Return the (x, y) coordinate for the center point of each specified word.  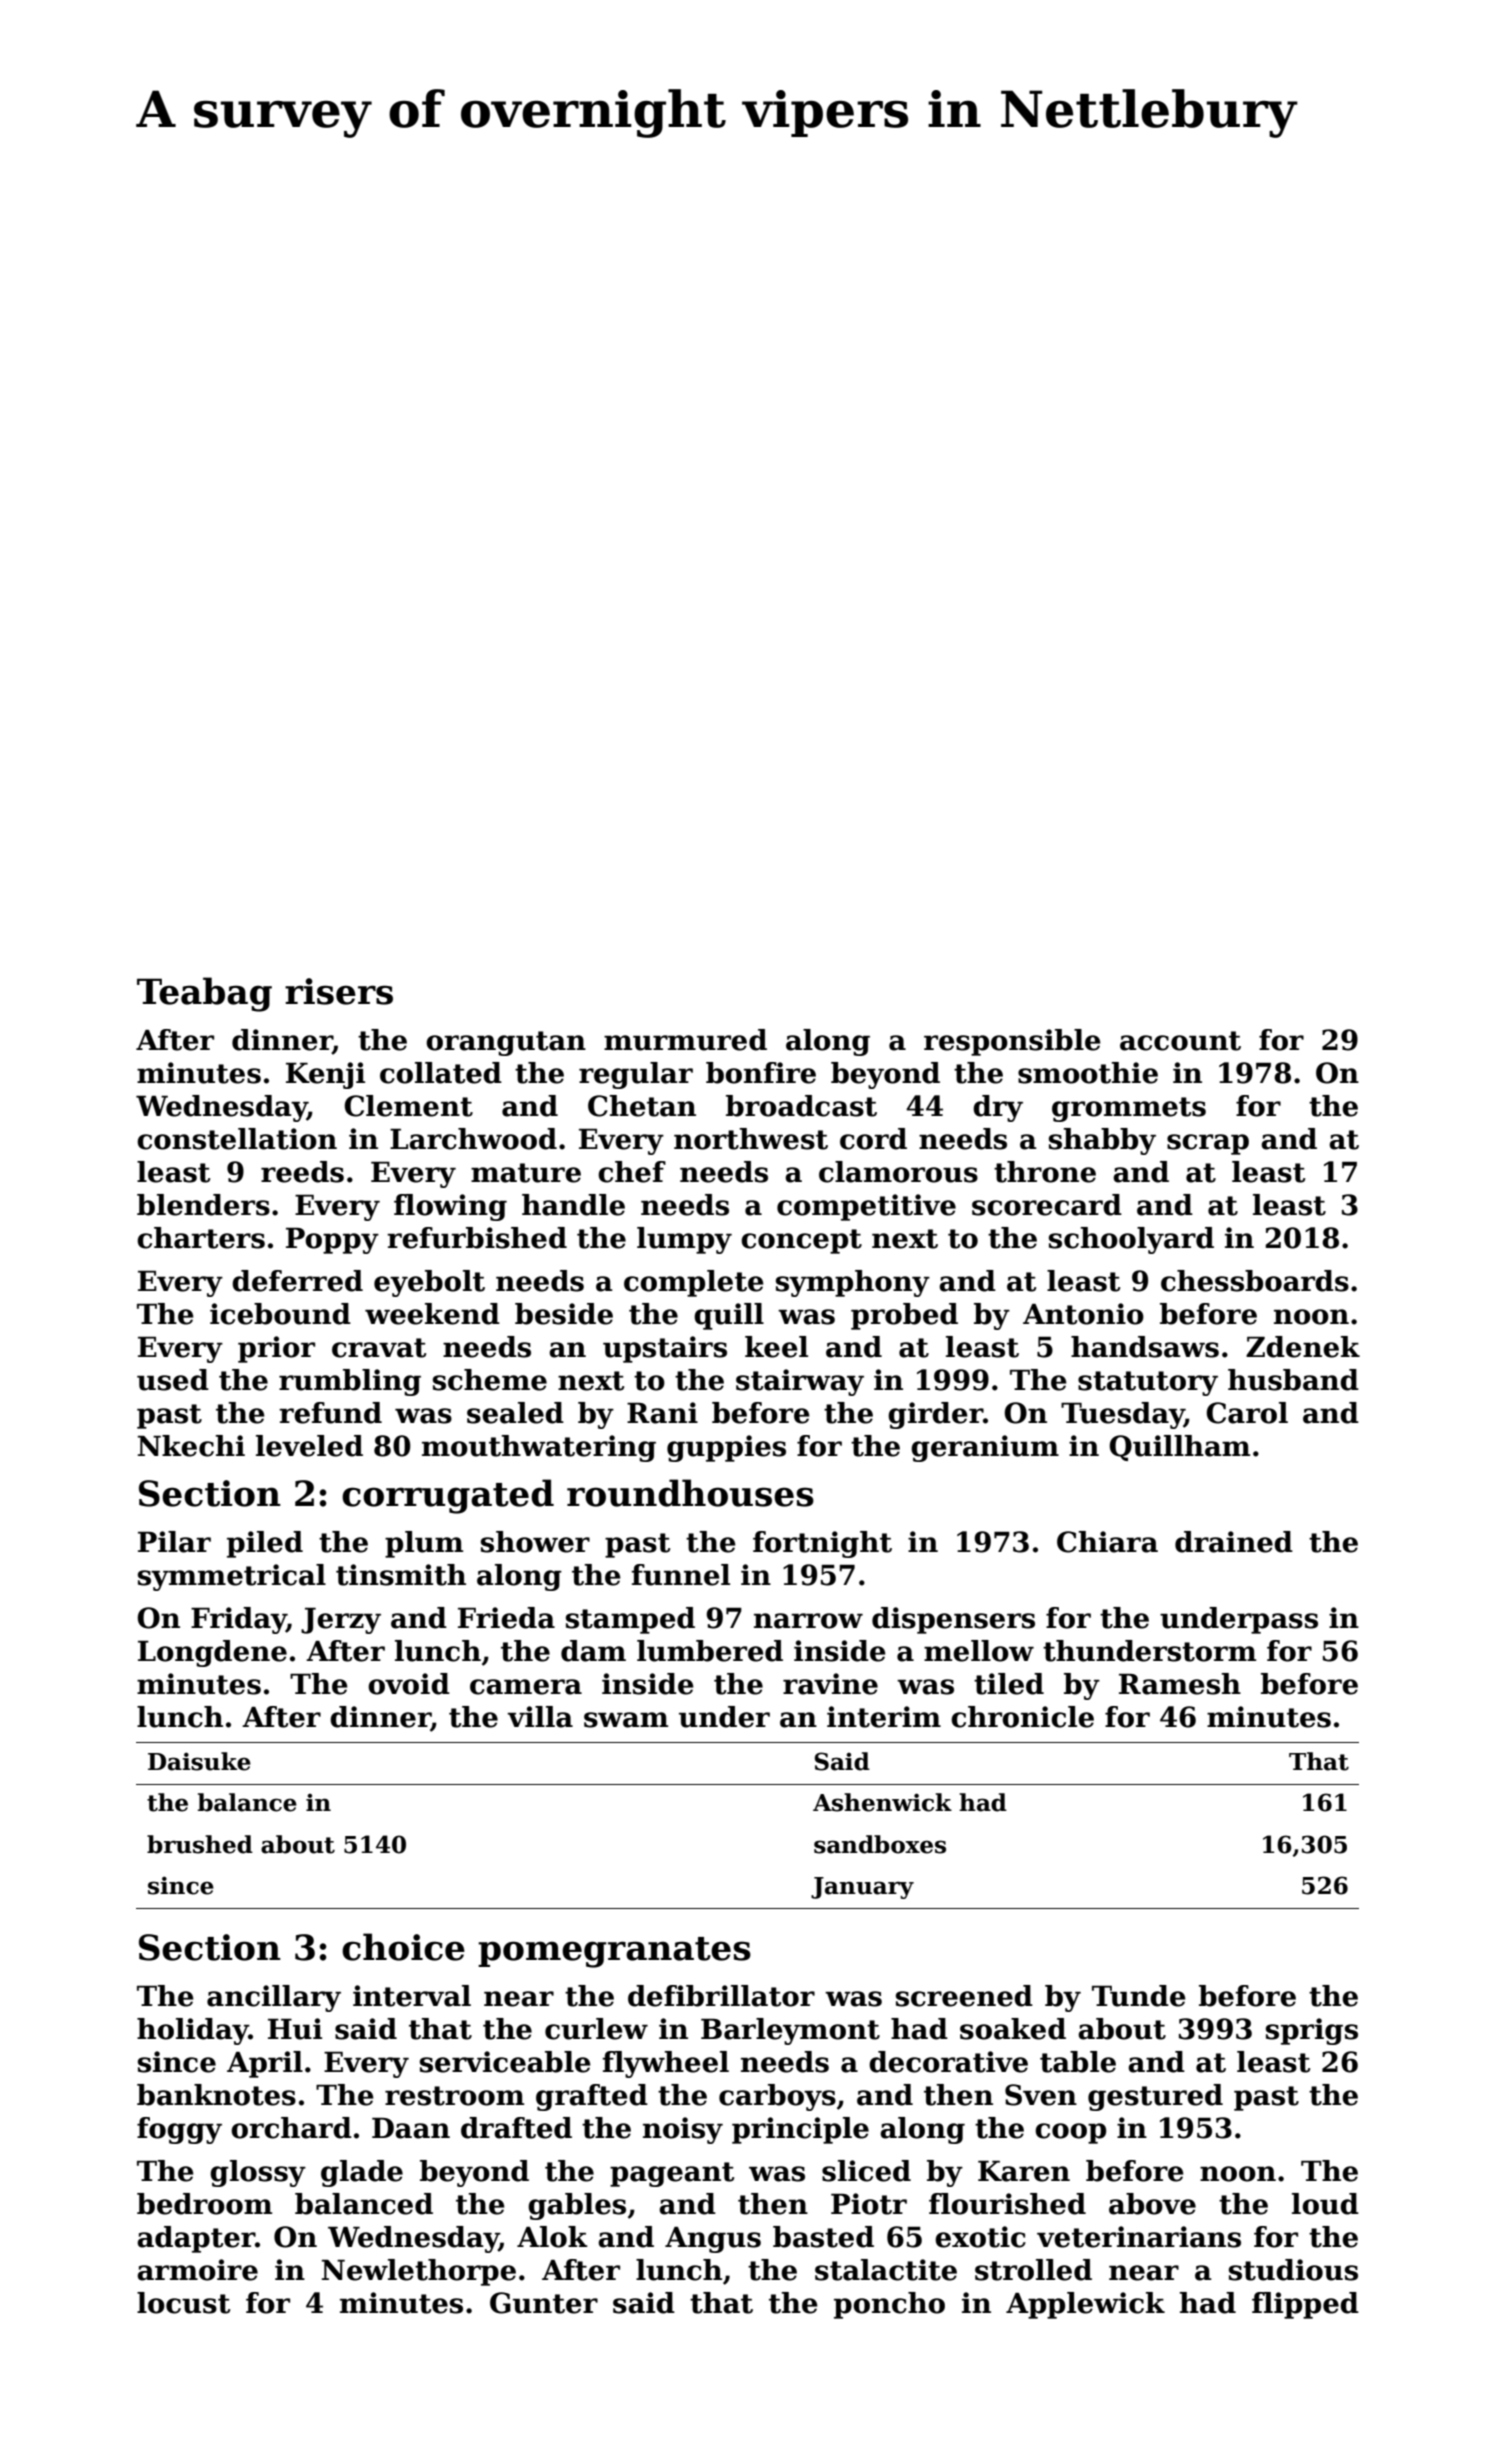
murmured (685, 1040)
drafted (516, 2128)
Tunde (1139, 1996)
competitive (866, 1207)
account (1180, 1041)
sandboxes (880, 1844)
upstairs (665, 1349)
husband (1293, 1380)
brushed (200, 1844)
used (173, 1380)
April (265, 2064)
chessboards (1255, 1281)
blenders (203, 1205)
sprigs (1312, 2031)
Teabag (204, 994)
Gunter (544, 2303)
